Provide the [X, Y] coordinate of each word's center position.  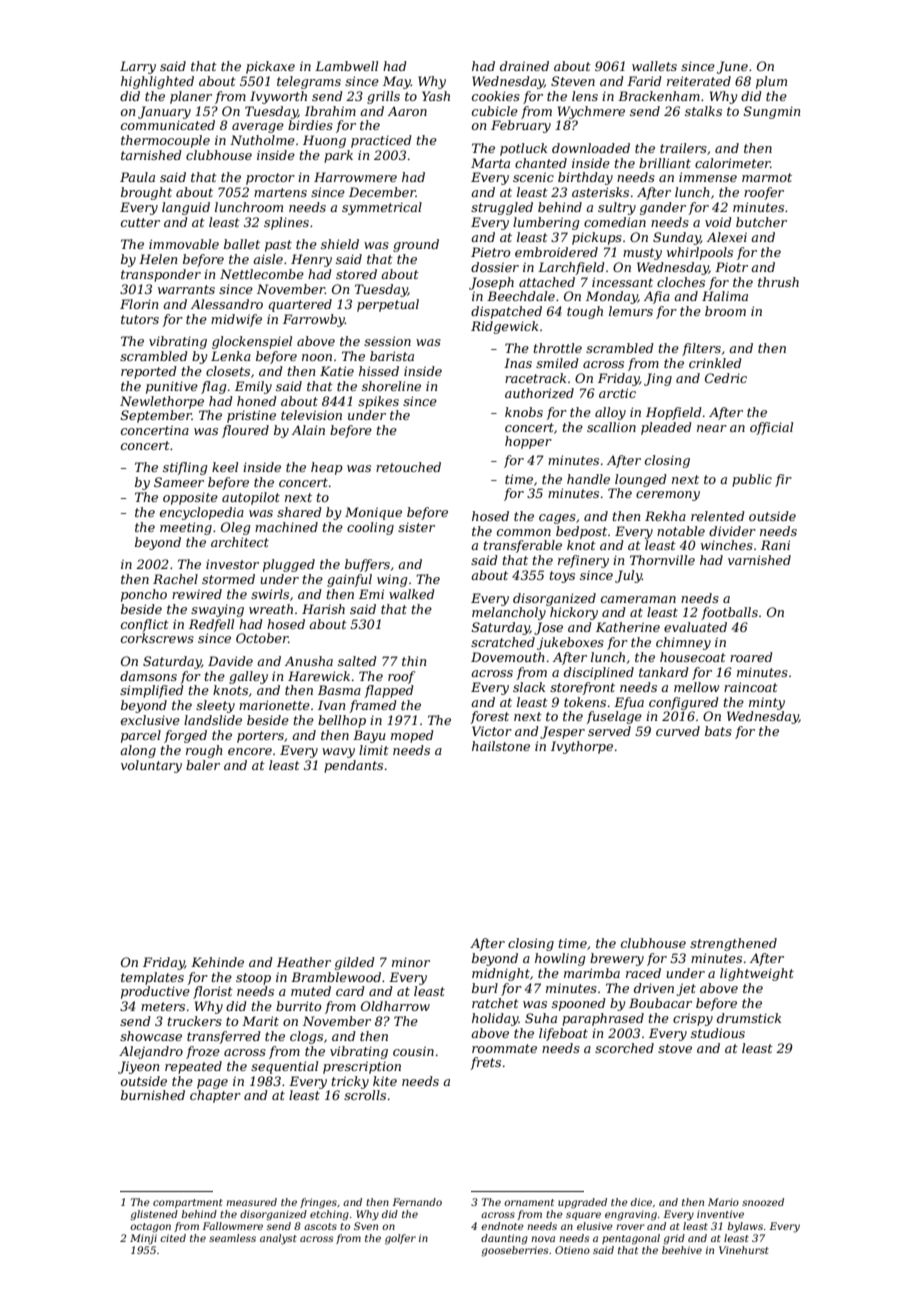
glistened [154, 1215]
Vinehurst [744, 1250]
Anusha [309, 661]
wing [392, 580]
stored [356, 274]
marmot [767, 177]
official [771, 428]
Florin [139, 304]
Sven [366, 1226]
